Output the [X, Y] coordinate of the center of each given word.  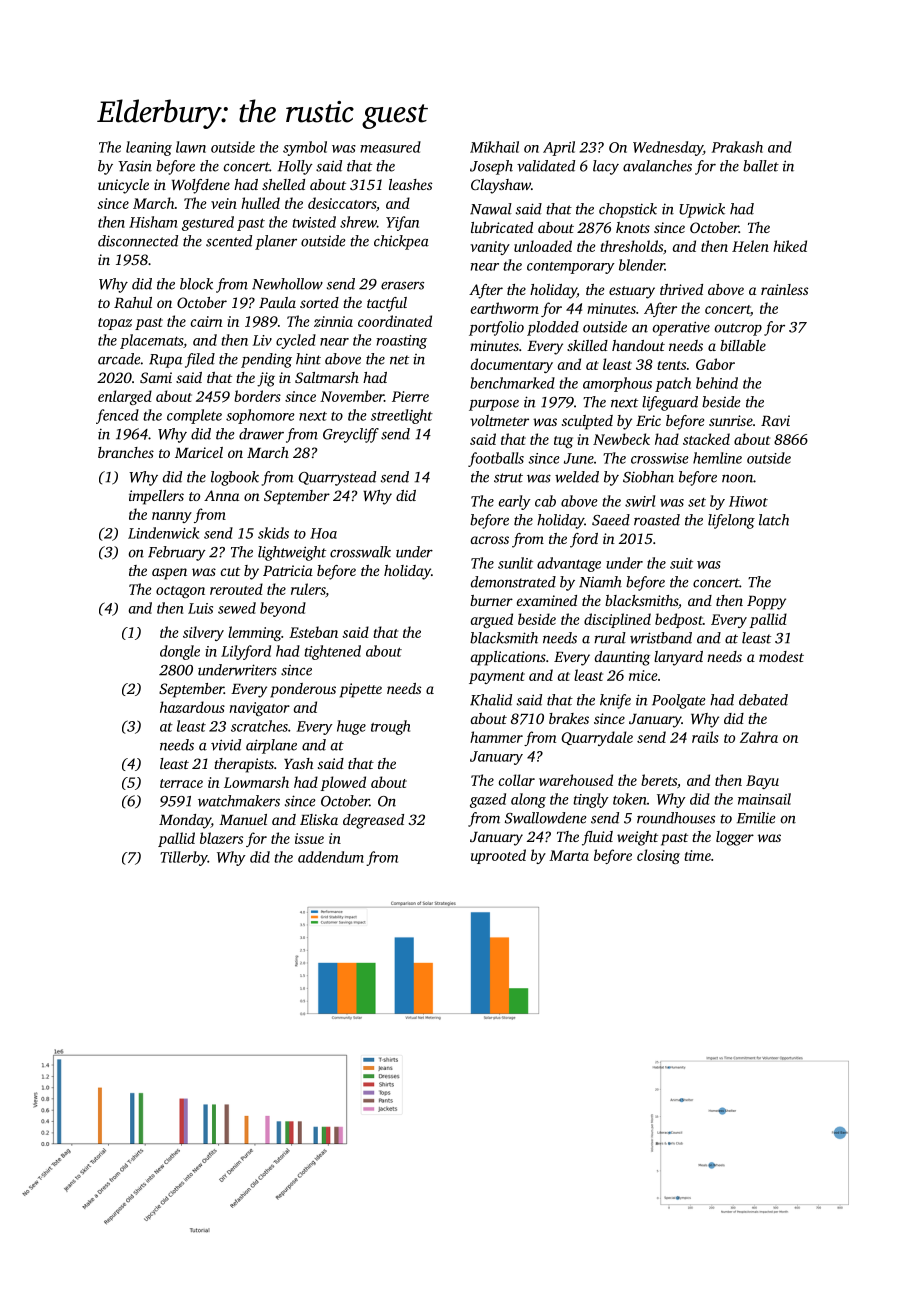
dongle [180, 652]
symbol [305, 148]
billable [743, 345]
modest [781, 656]
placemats [151, 341]
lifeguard [670, 403]
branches [126, 452]
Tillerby [184, 858]
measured [390, 147]
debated [763, 700]
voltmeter [499, 420]
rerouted [236, 589]
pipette [361, 690]
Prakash [737, 147]
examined [547, 600]
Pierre [410, 396]
